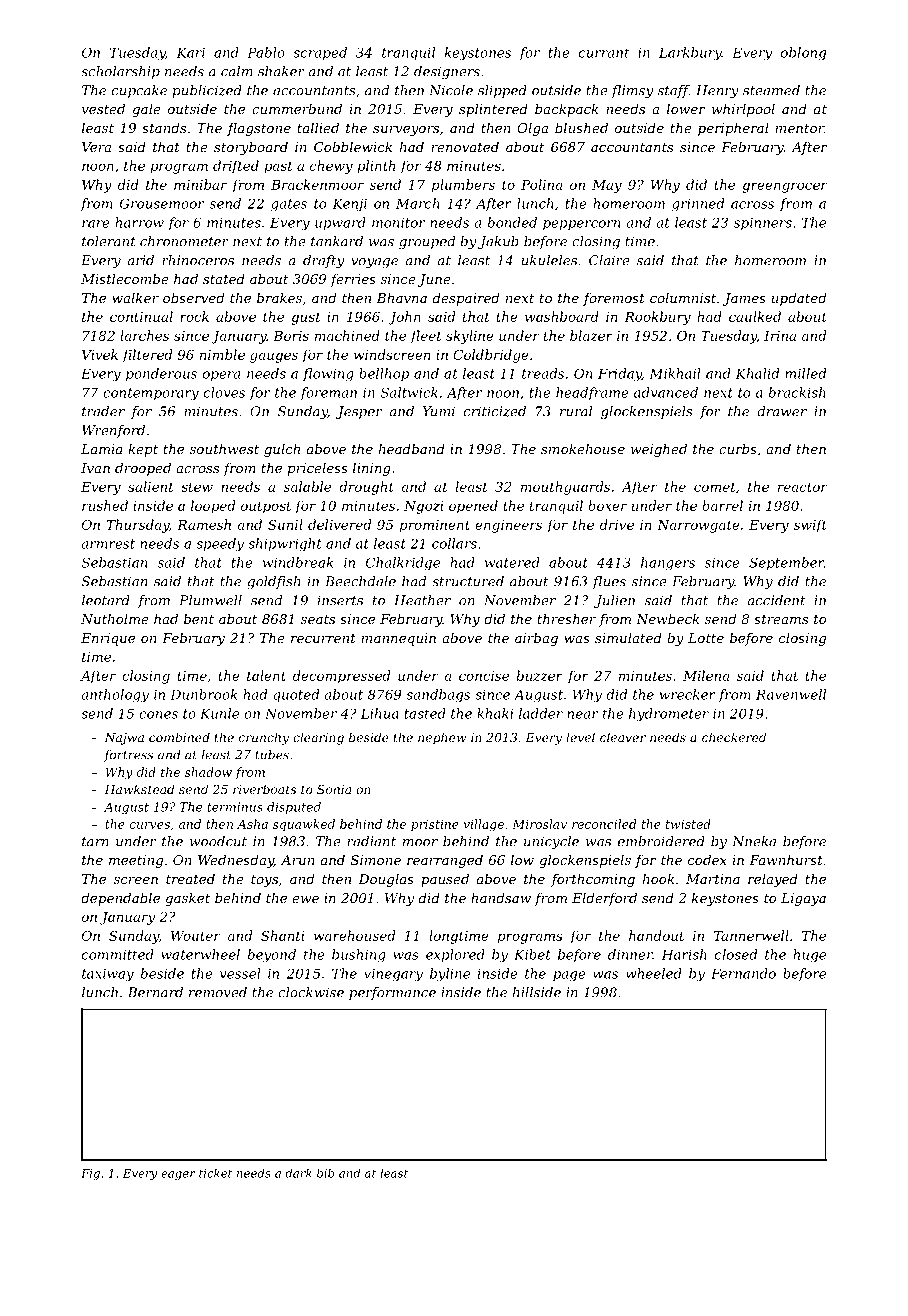  What do you see at coordinates (215, 1173) in the image?
I see `ticket` at bounding box center [215, 1173].
